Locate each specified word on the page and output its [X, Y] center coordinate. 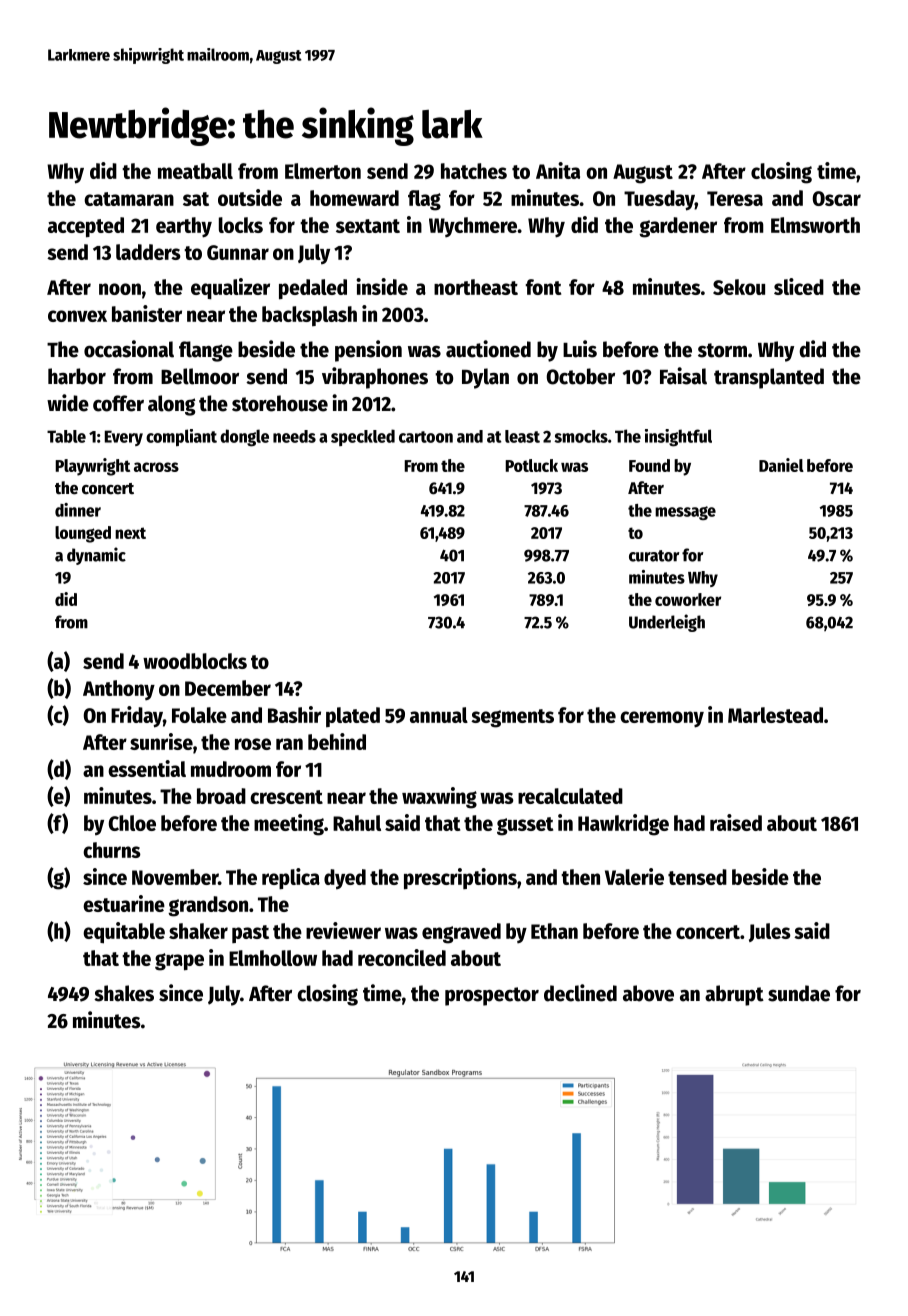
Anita [558, 170]
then [580, 877]
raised [736, 822]
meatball [195, 171]
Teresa [735, 198]
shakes [124, 993]
